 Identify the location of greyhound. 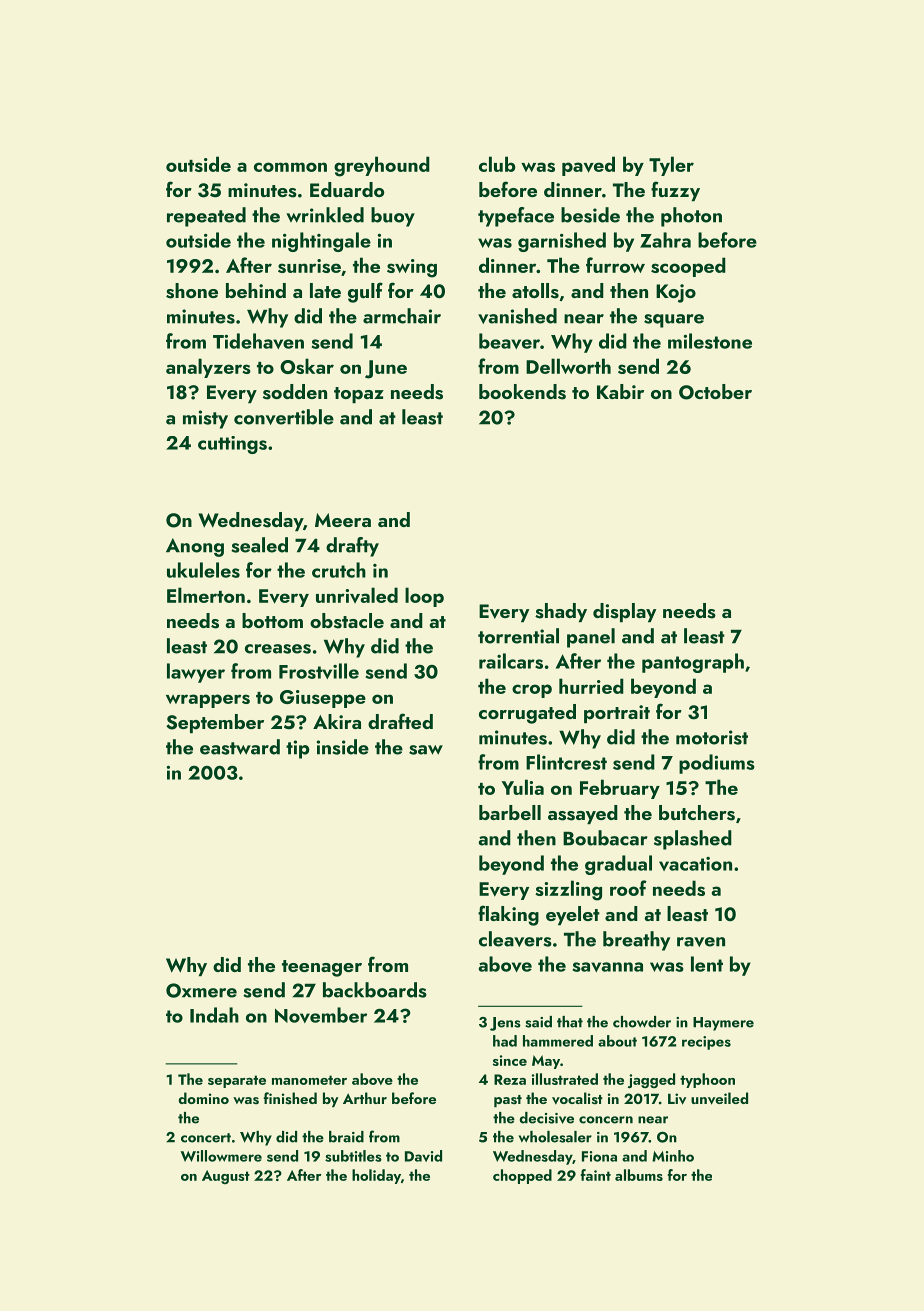
(382, 166).
